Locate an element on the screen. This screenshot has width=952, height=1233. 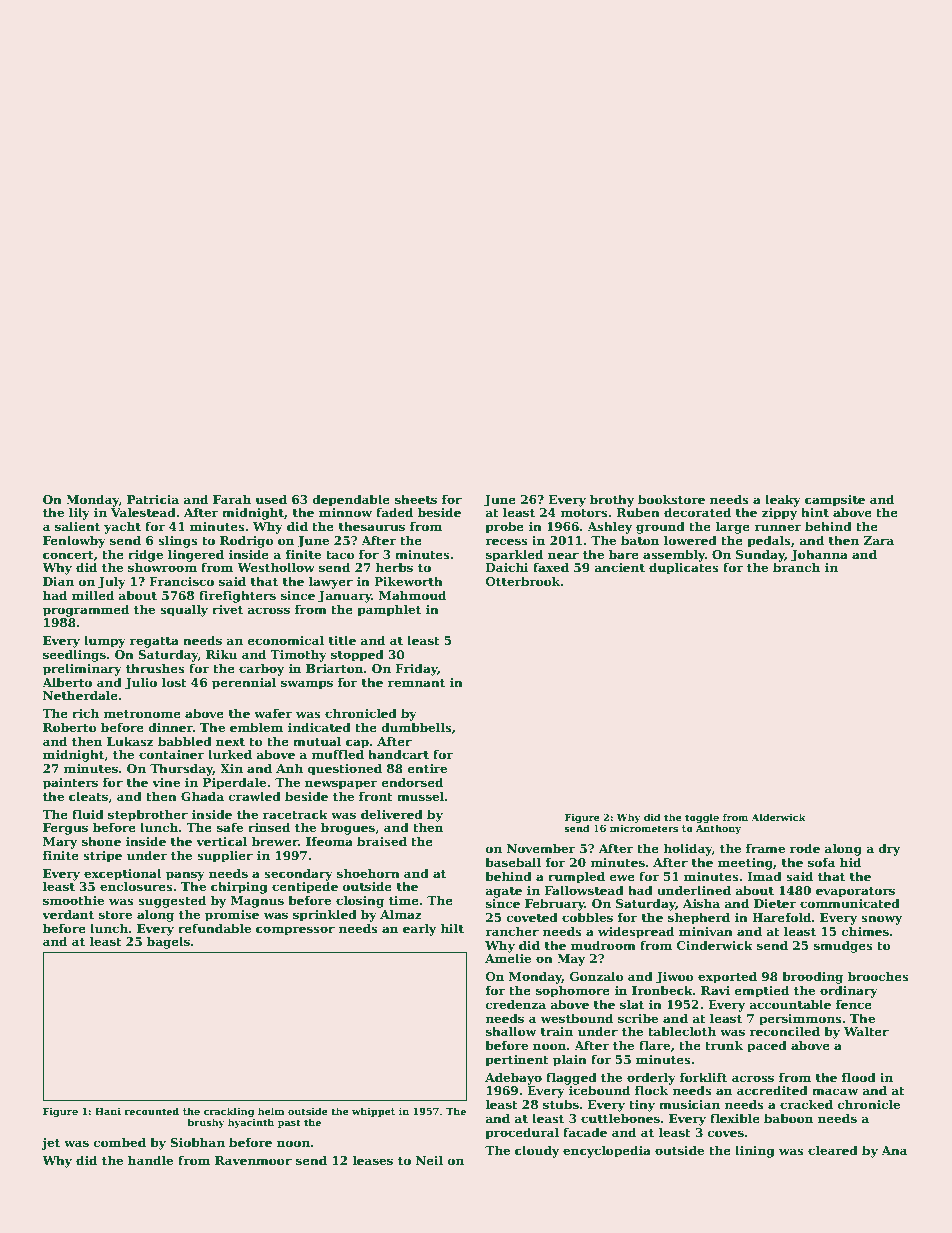
hid is located at coordinates (850, 862).
